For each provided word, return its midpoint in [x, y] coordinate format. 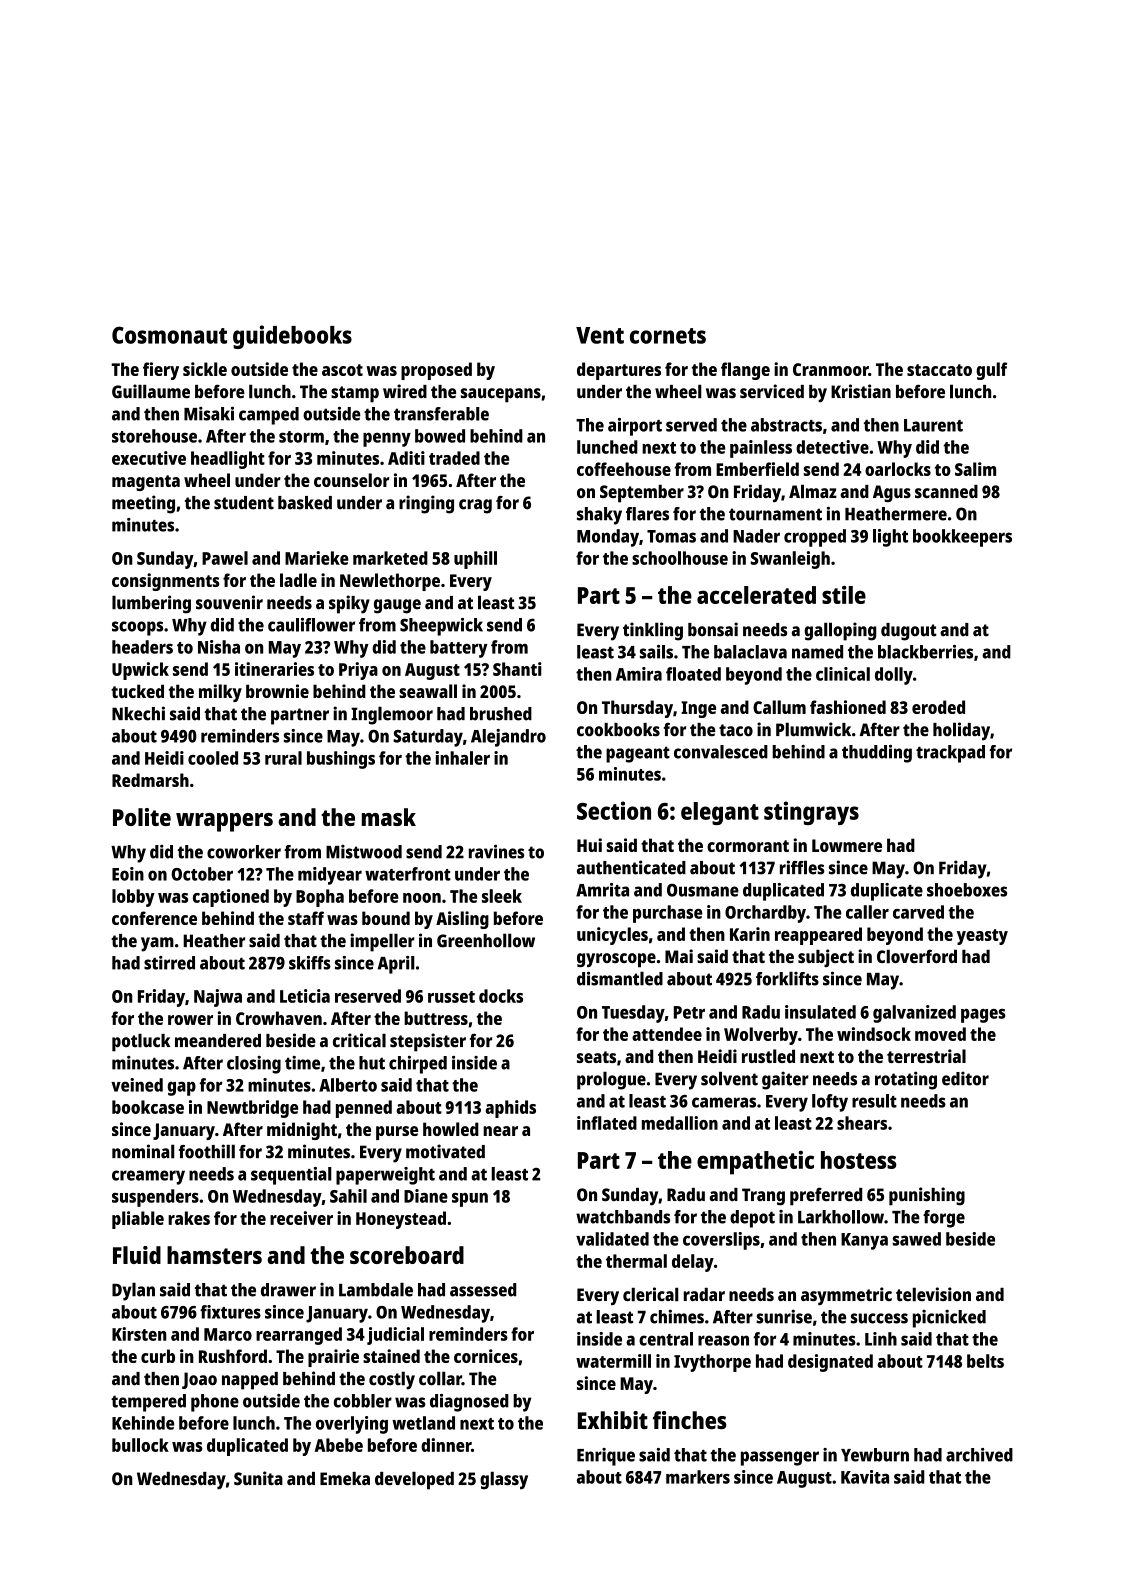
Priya [358, 671]
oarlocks [898, 469]
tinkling [653, 631]
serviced [772, 391]
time [302, 1063]
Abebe [339, 1445]
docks [501, 996]
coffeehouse [624, 469]
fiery [161, 371]
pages [983, 1016]
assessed [483, 1290]
